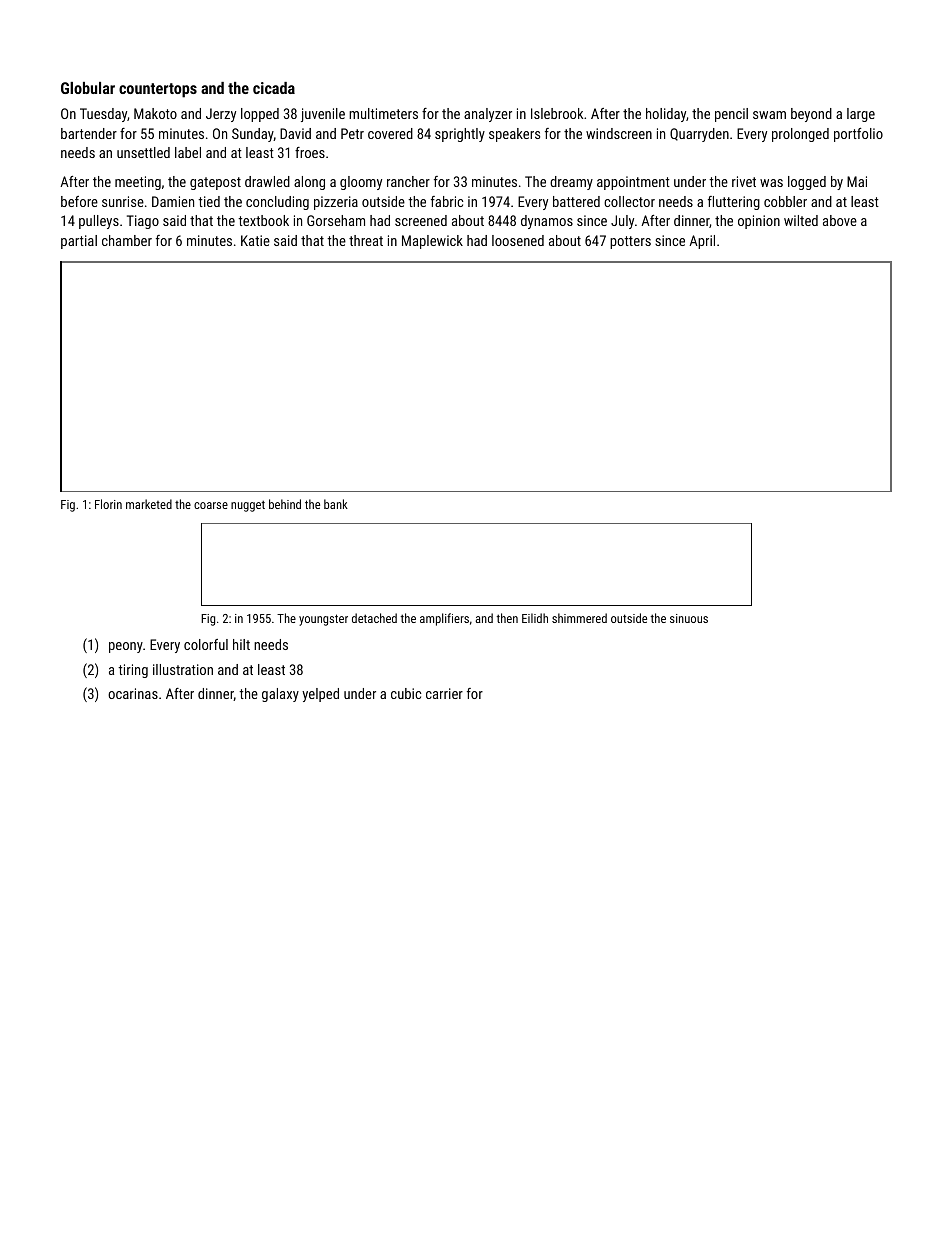 The height and width of the image is (1233, 952). What do you see at coordinates (336, 504) in the image?
I see `bank` at bounding box center [336, 504].
